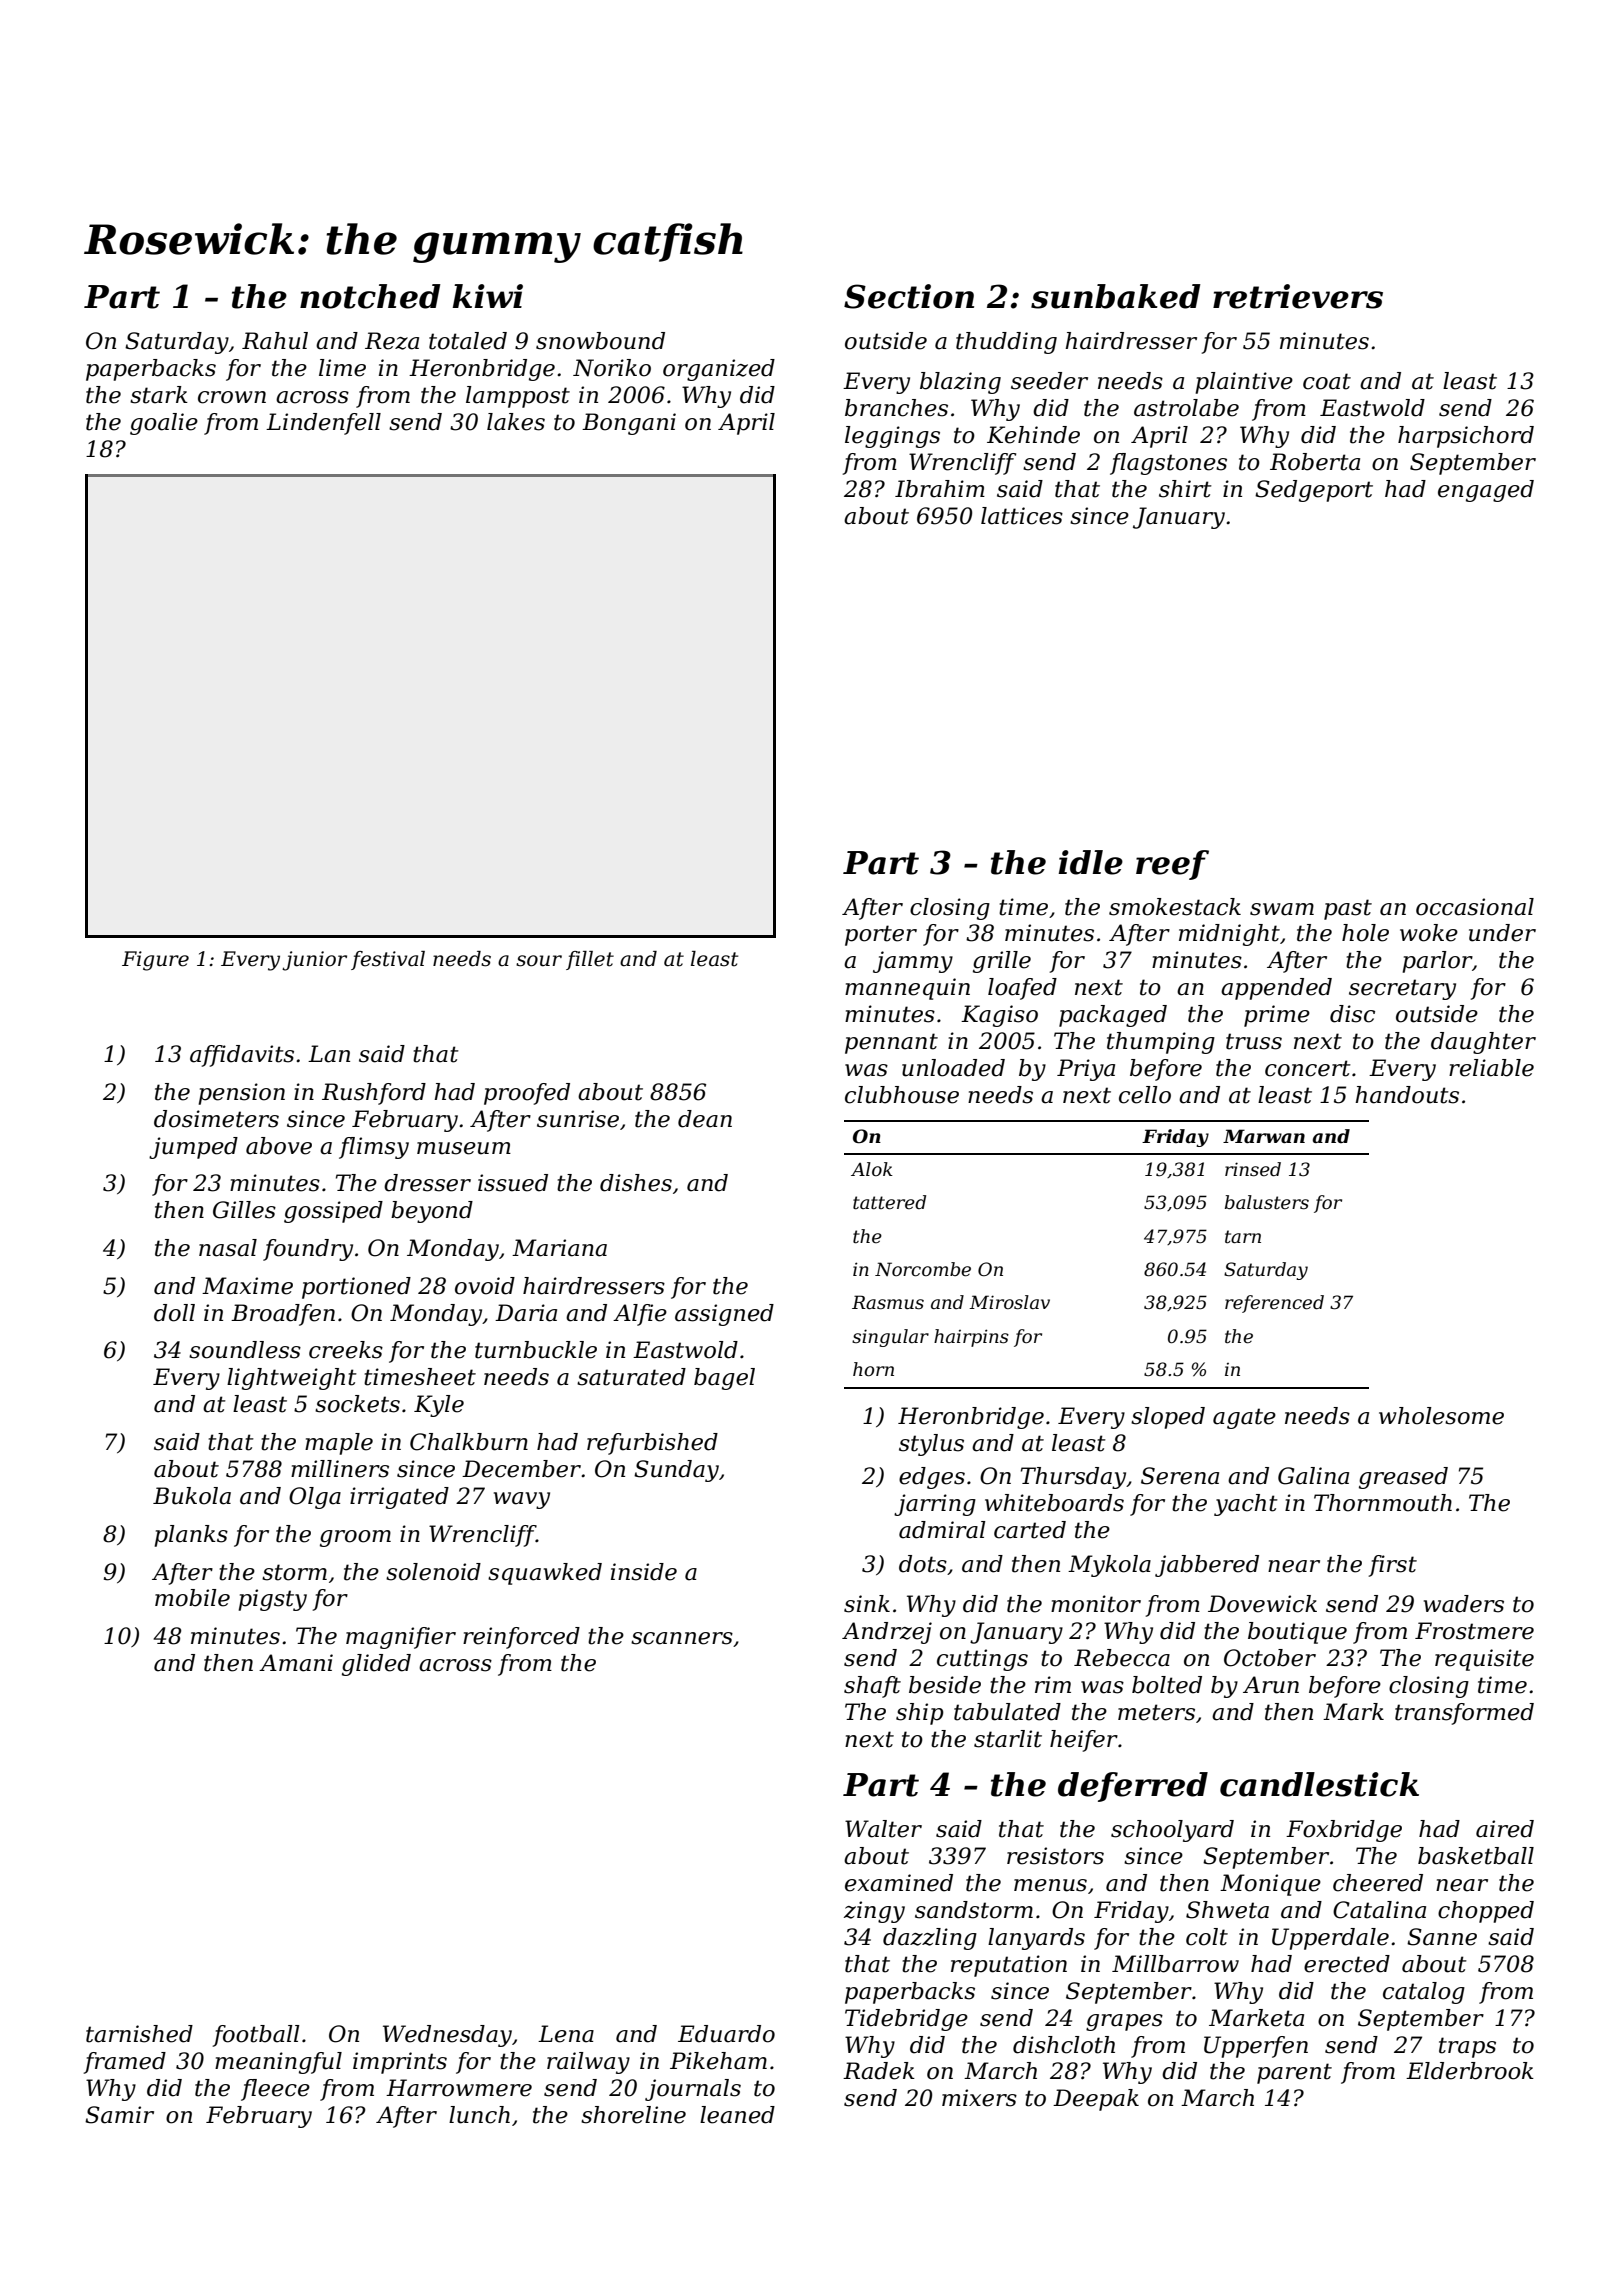 This screenshot has height=2292, width=1620. Describe the element at coordinates (164, 424) in the screenshot. I see `goalie` at that location.
